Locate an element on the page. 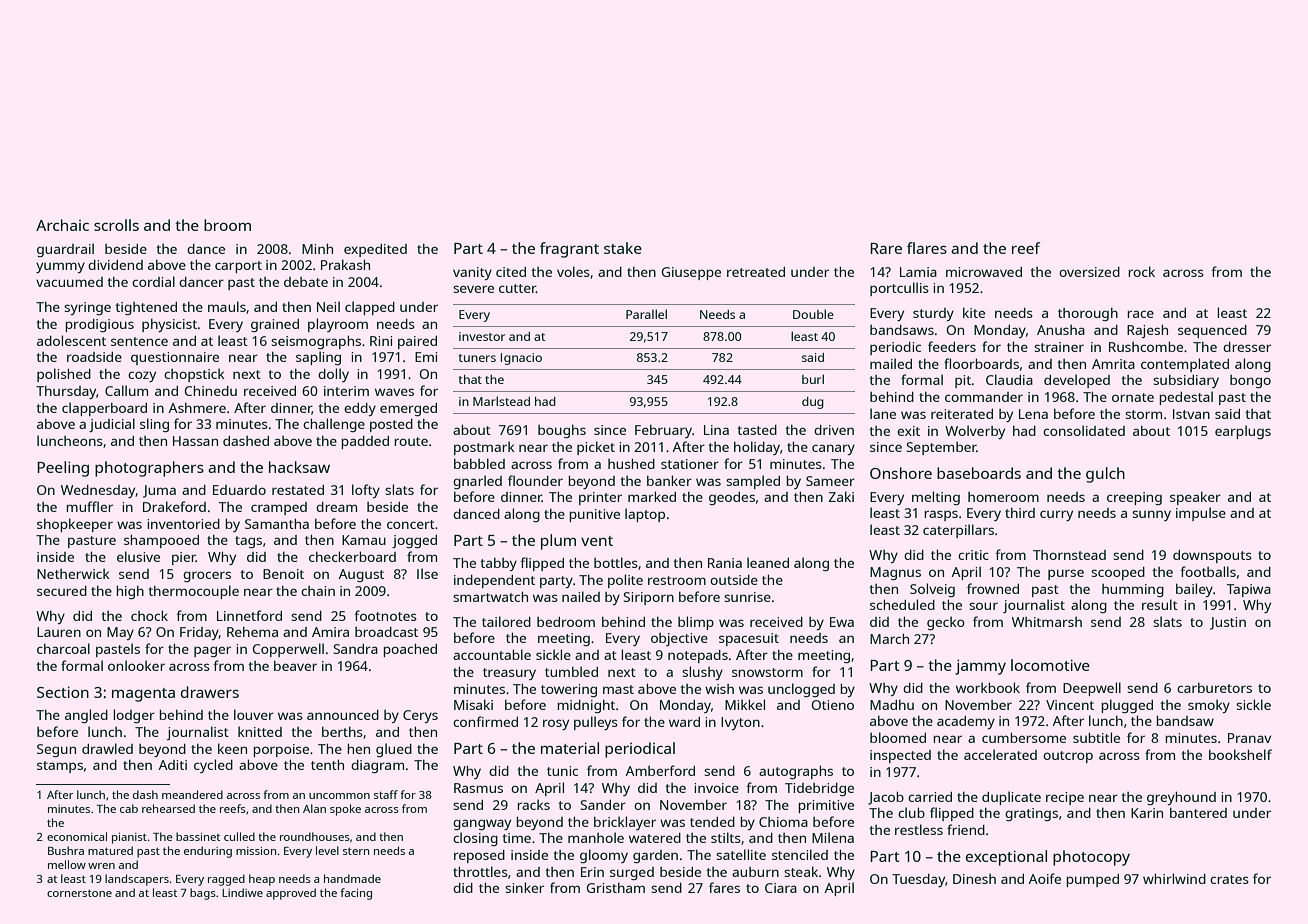 This image has height=924, width=1308. pumped is located at coordinates (1092, 880).
